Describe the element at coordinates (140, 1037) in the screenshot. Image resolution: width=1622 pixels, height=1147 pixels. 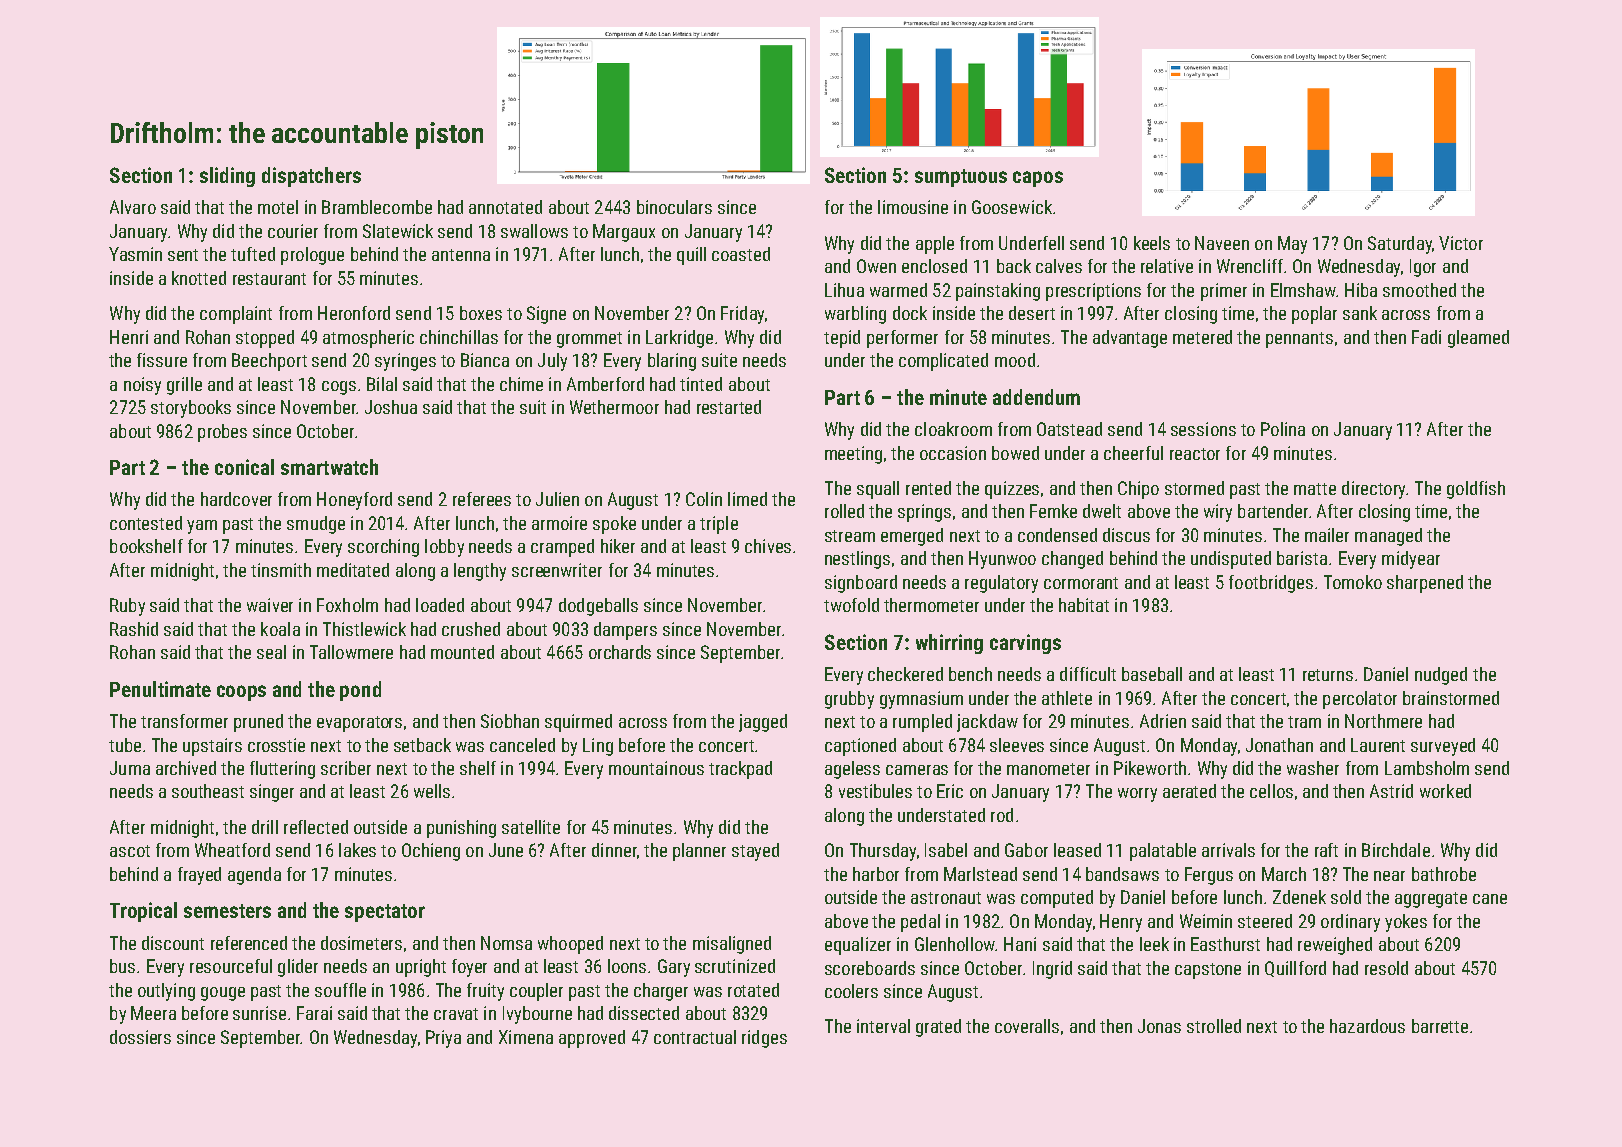
I see `dossiers` at that location.
